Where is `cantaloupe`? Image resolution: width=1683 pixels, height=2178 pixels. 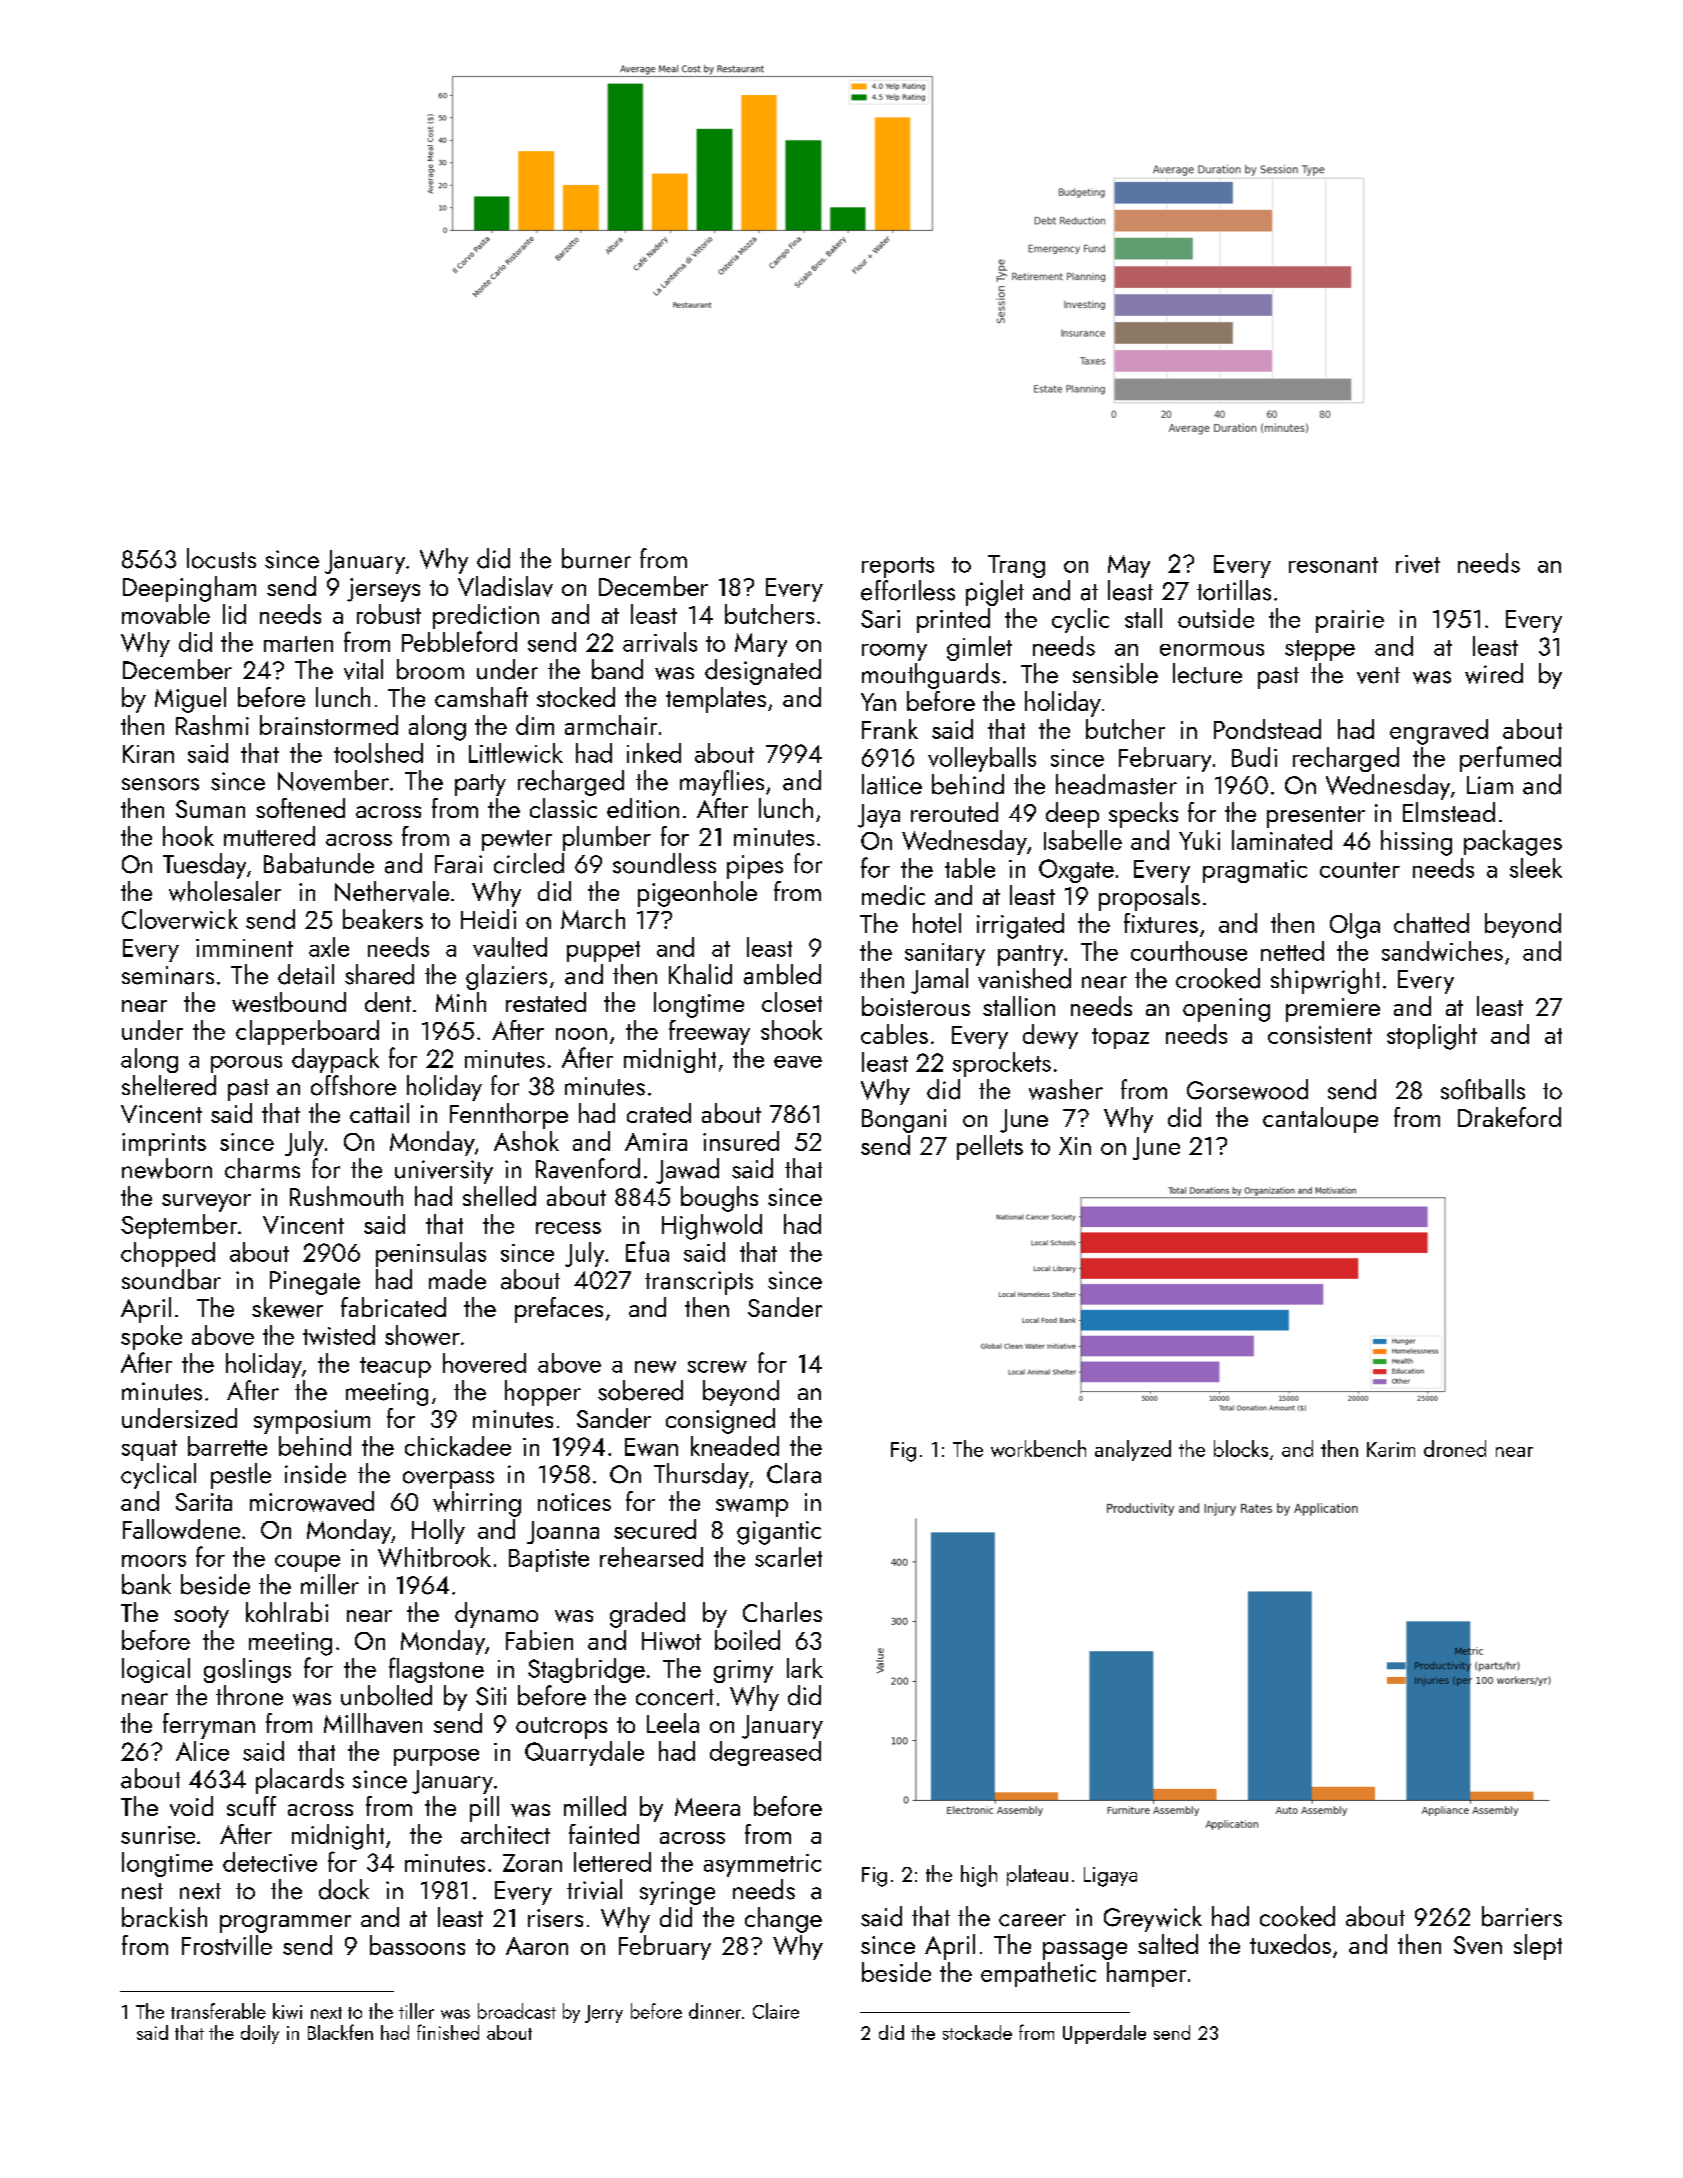
cantaloupe is located at coordinates (1320, 1120).
